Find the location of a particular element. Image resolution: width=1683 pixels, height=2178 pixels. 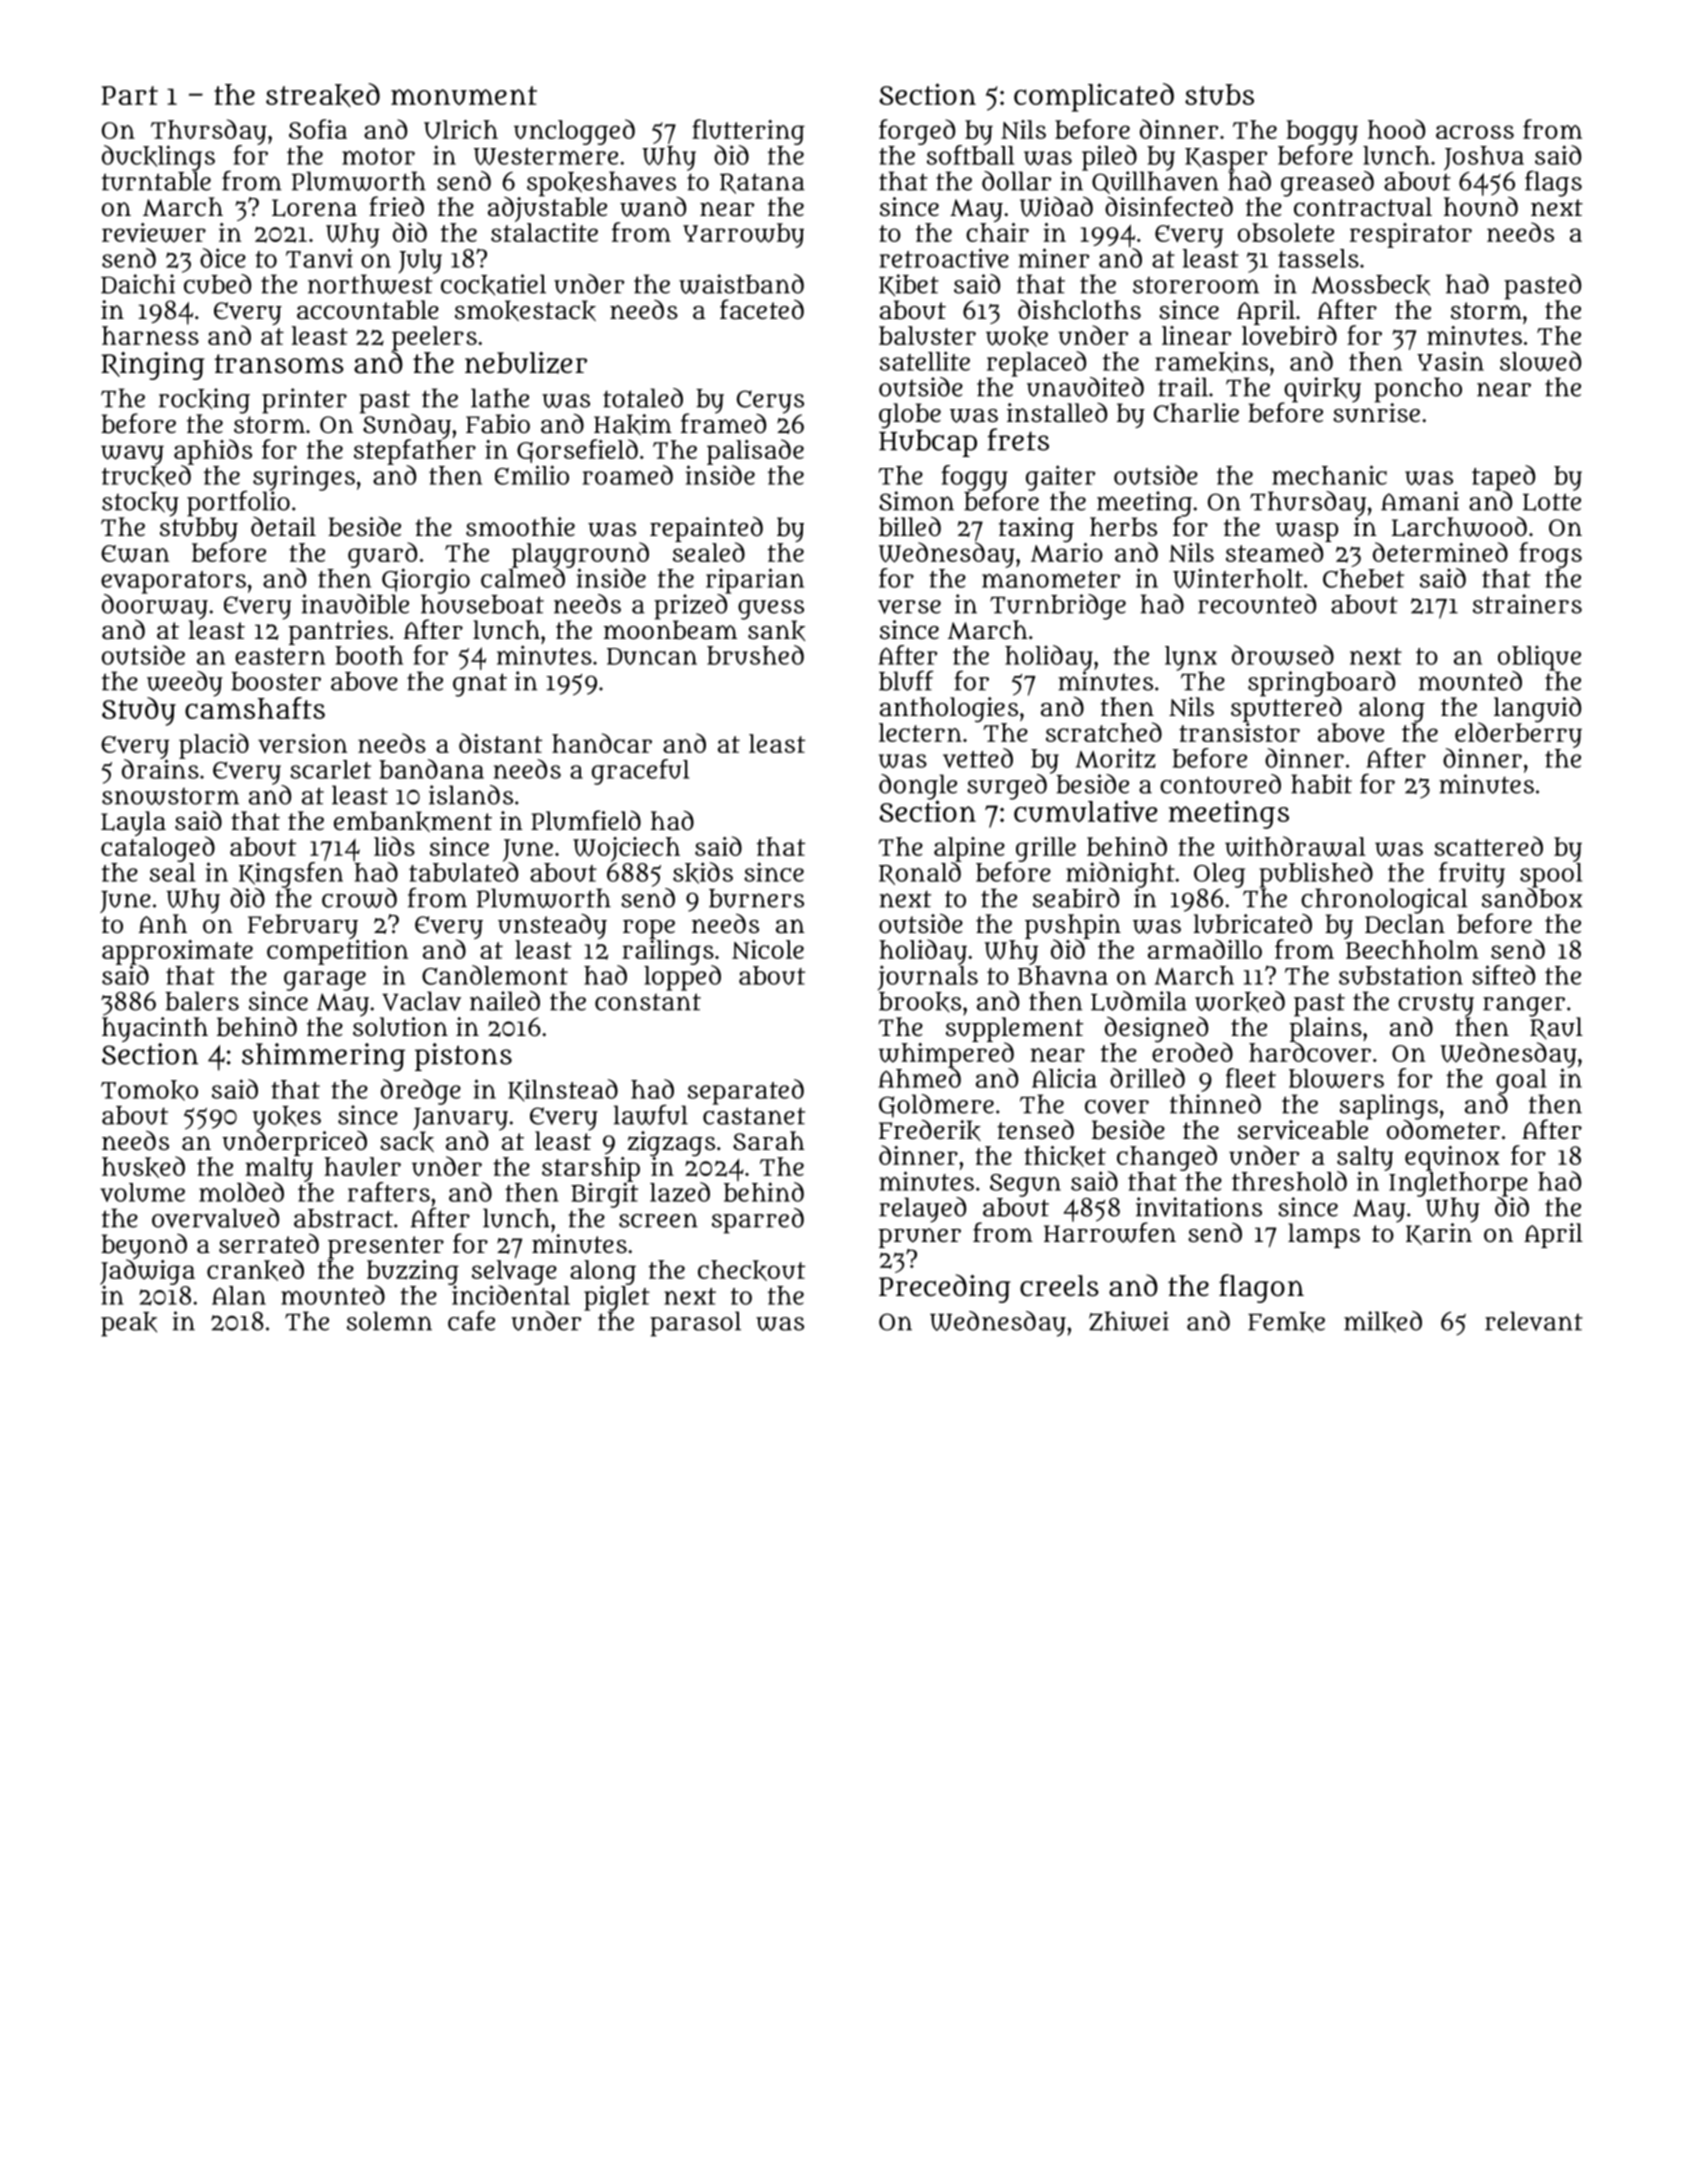

solemn is located at coordinates (389, 1321).
